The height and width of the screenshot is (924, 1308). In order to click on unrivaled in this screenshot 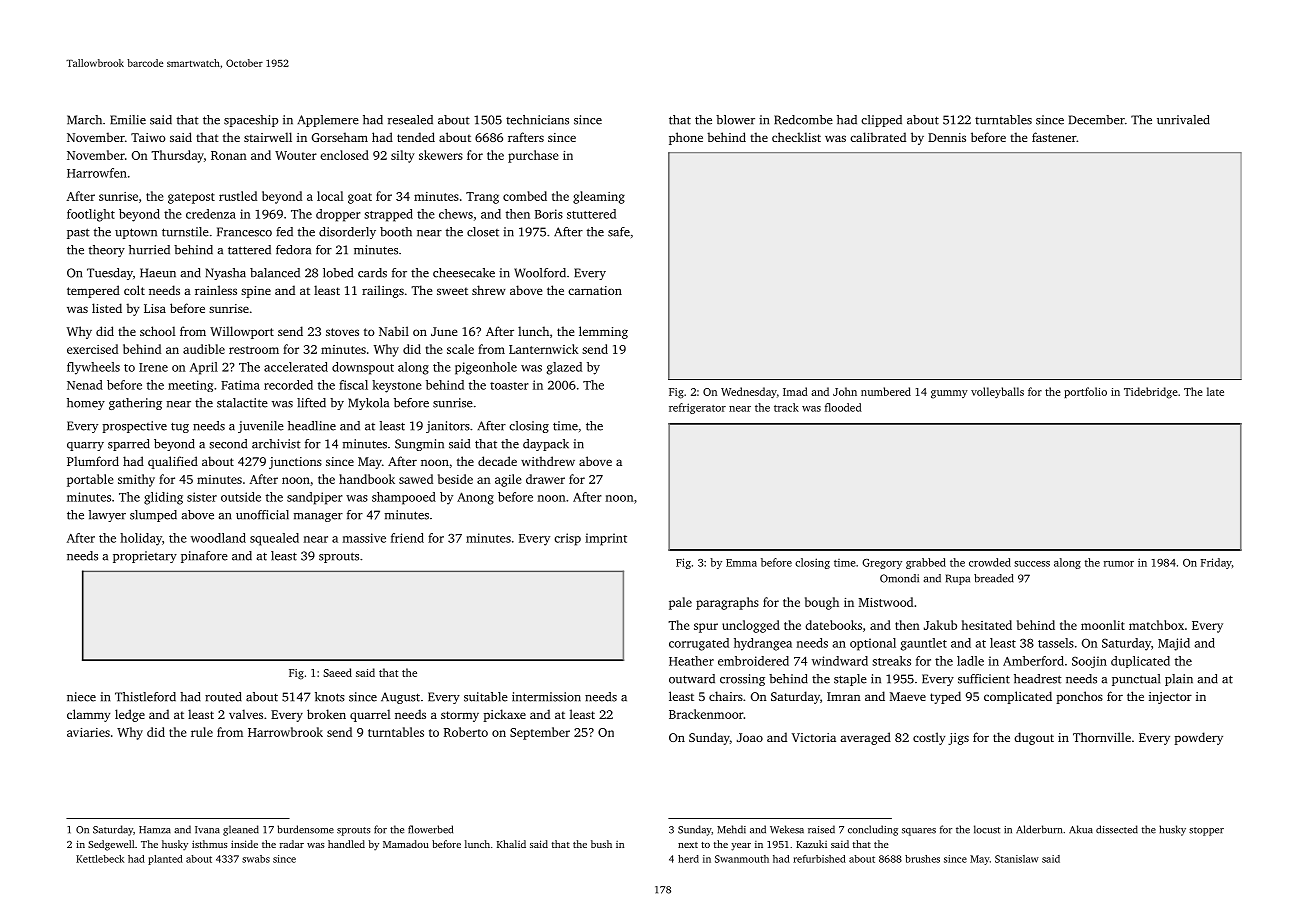, I will do `click(1183, 120)`.
